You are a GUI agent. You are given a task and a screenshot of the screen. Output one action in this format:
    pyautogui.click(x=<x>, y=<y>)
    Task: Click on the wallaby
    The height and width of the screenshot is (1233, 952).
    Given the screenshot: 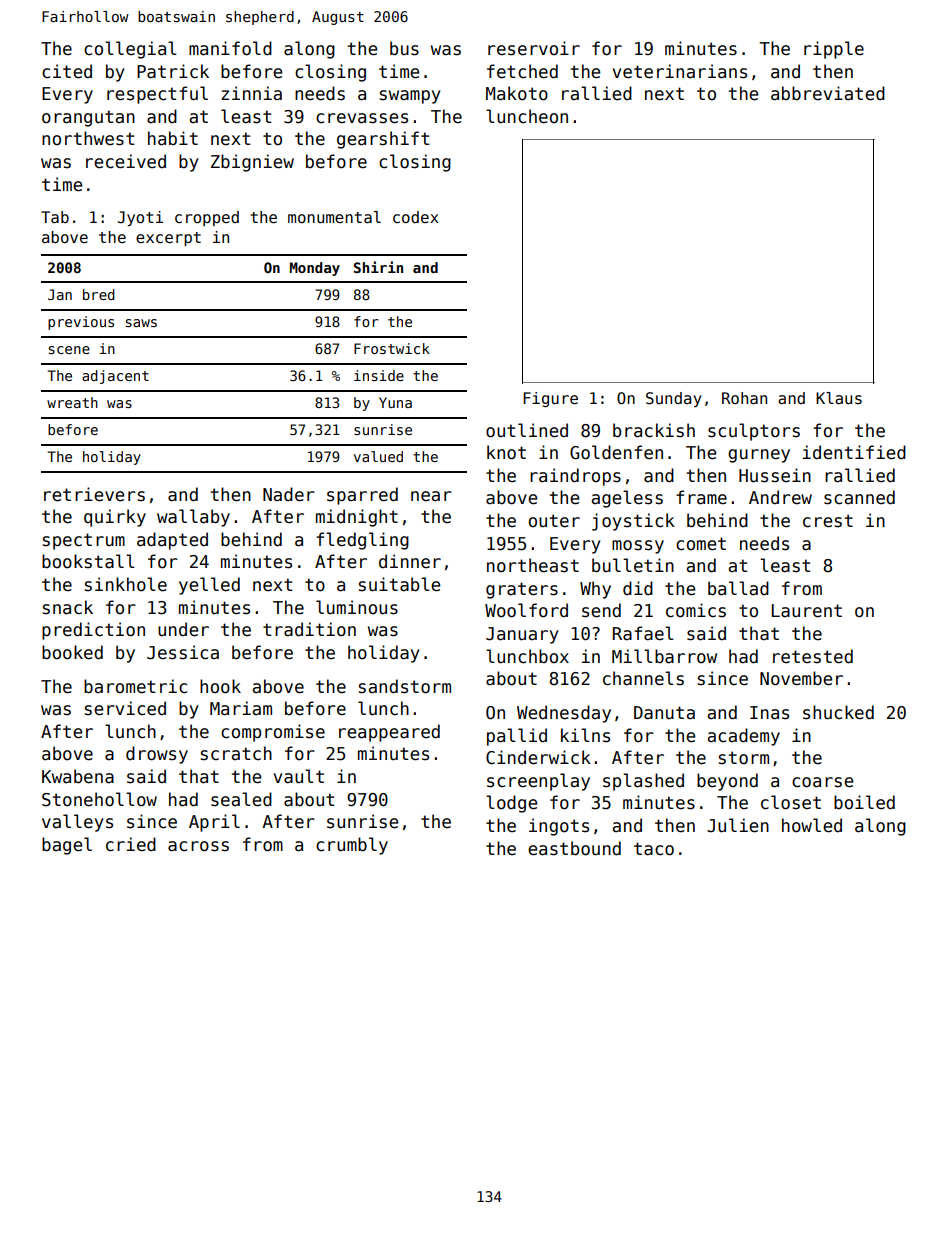 What is the action you would take?
    pyautogui.click(x=193, y=518)
